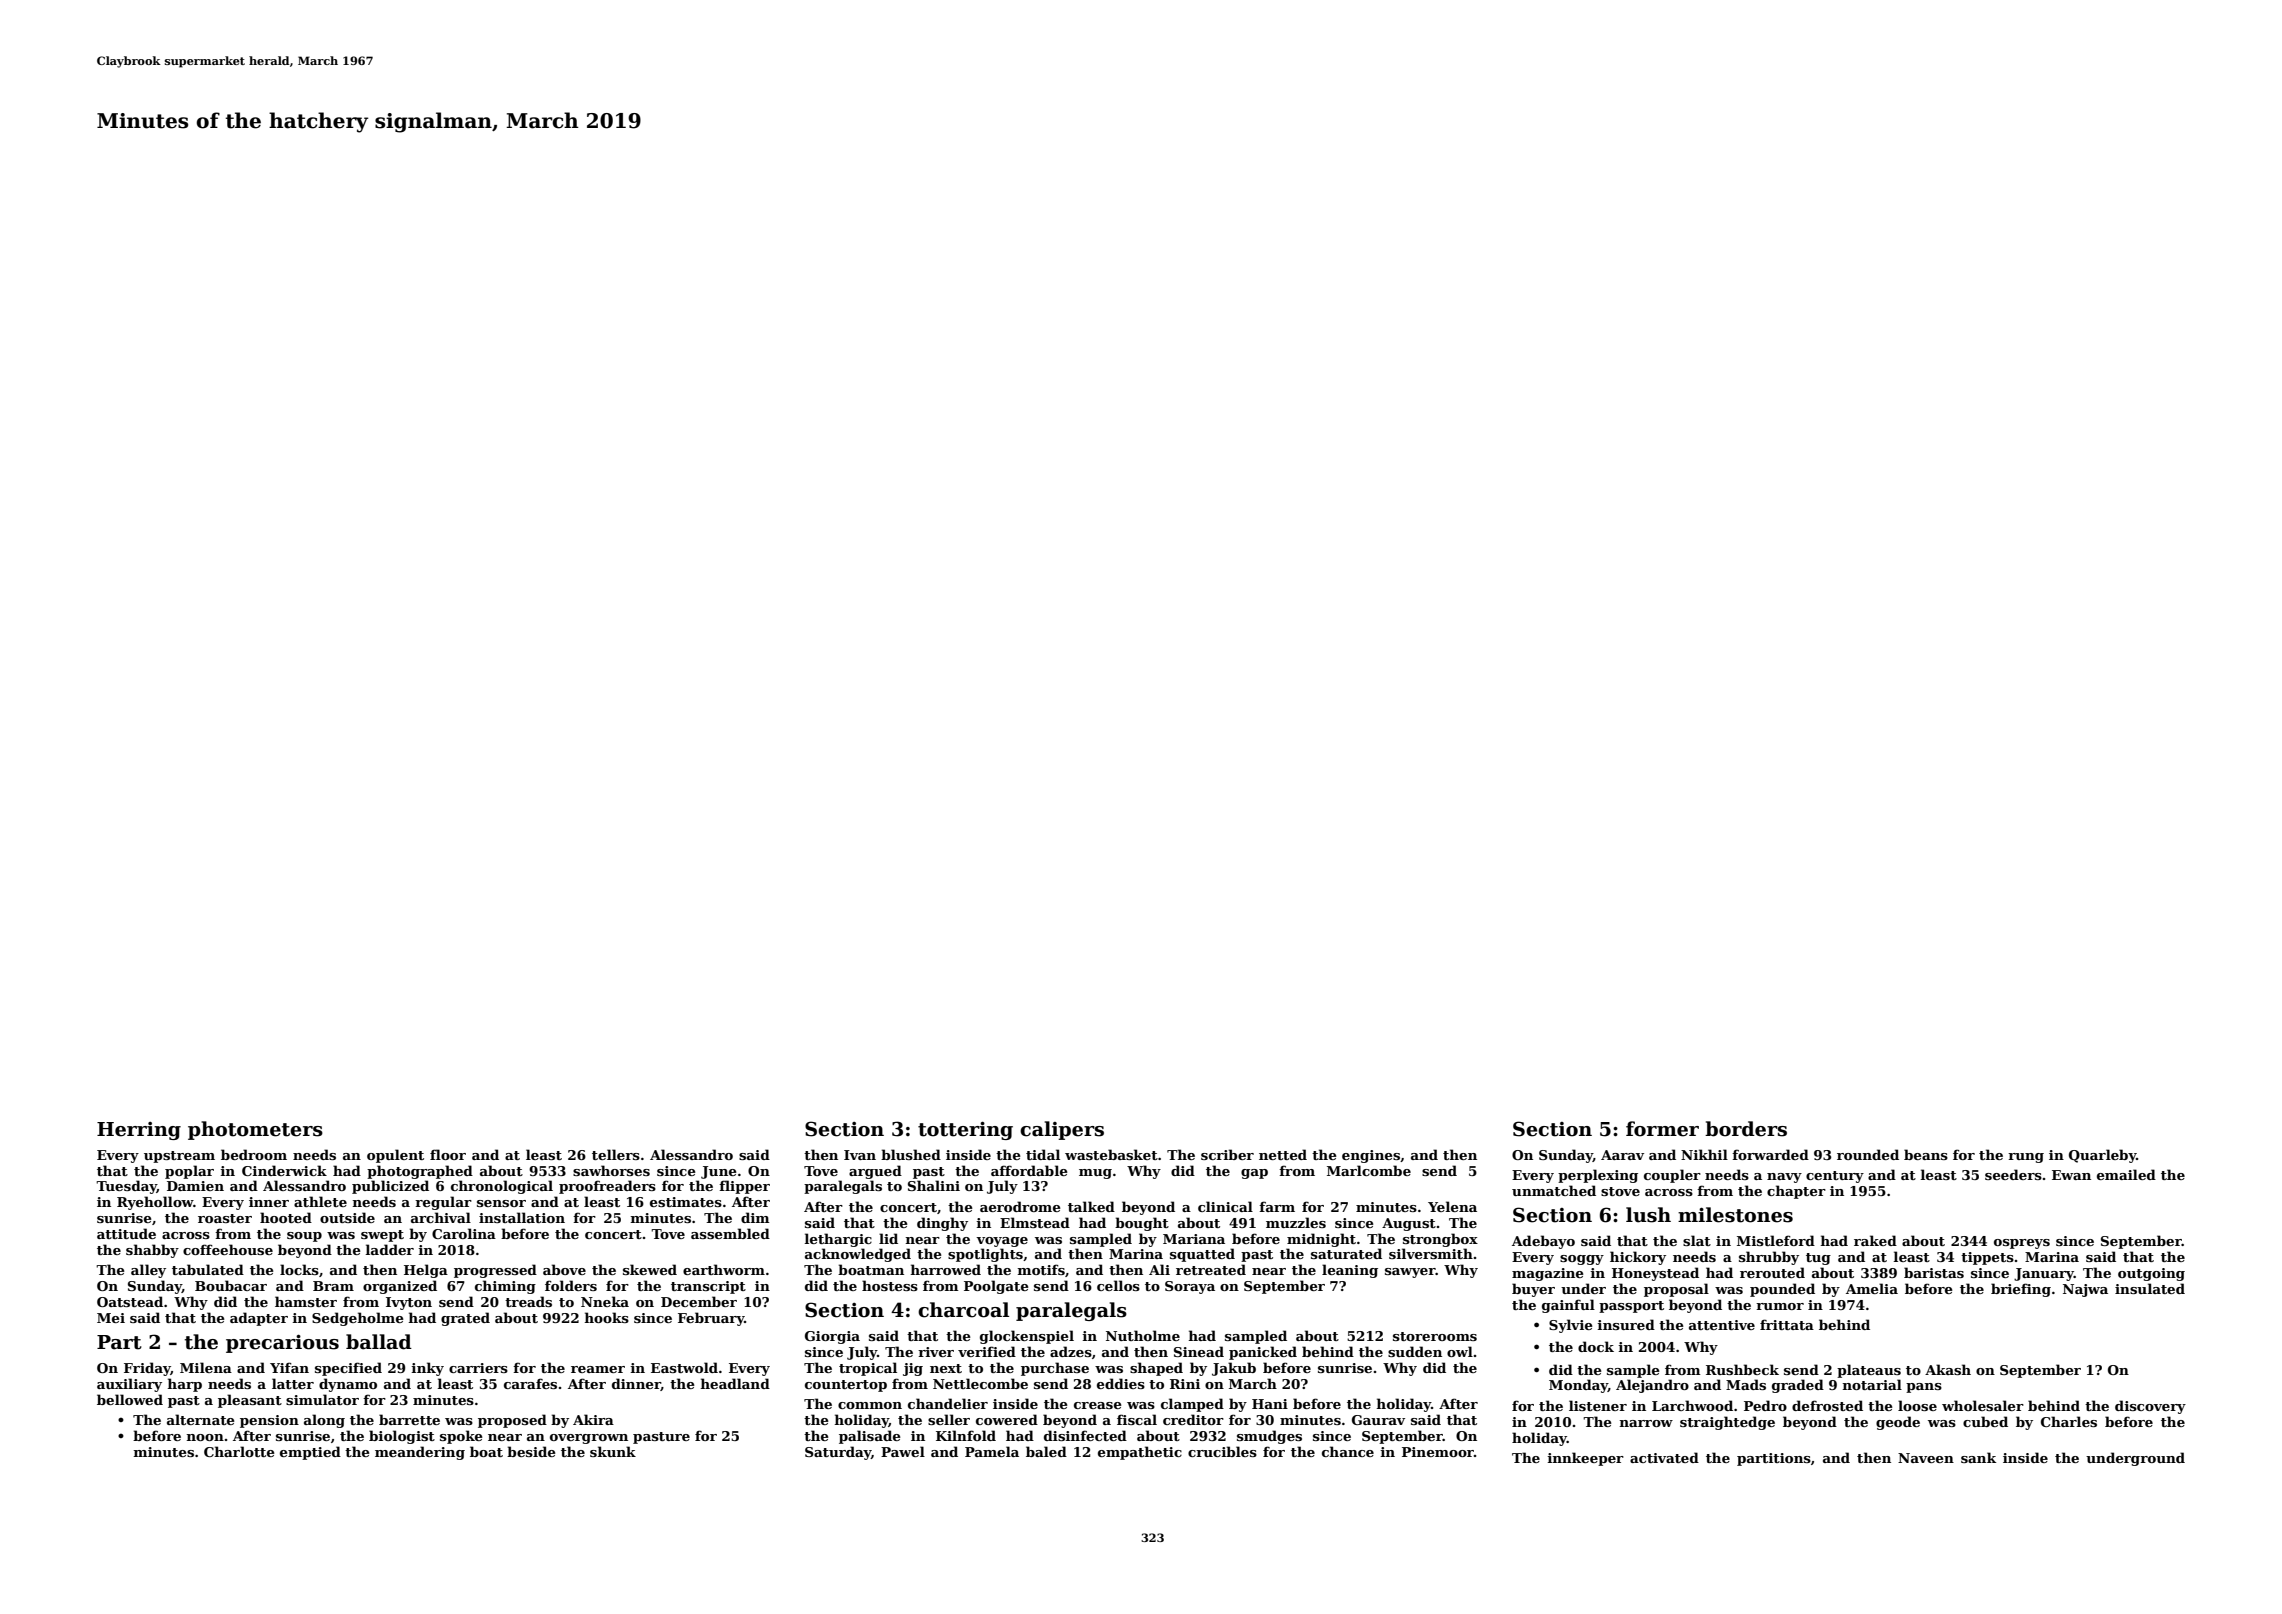  Describe the element at coordinates (1746, 1129) in the image. I see `borders` at that location.
